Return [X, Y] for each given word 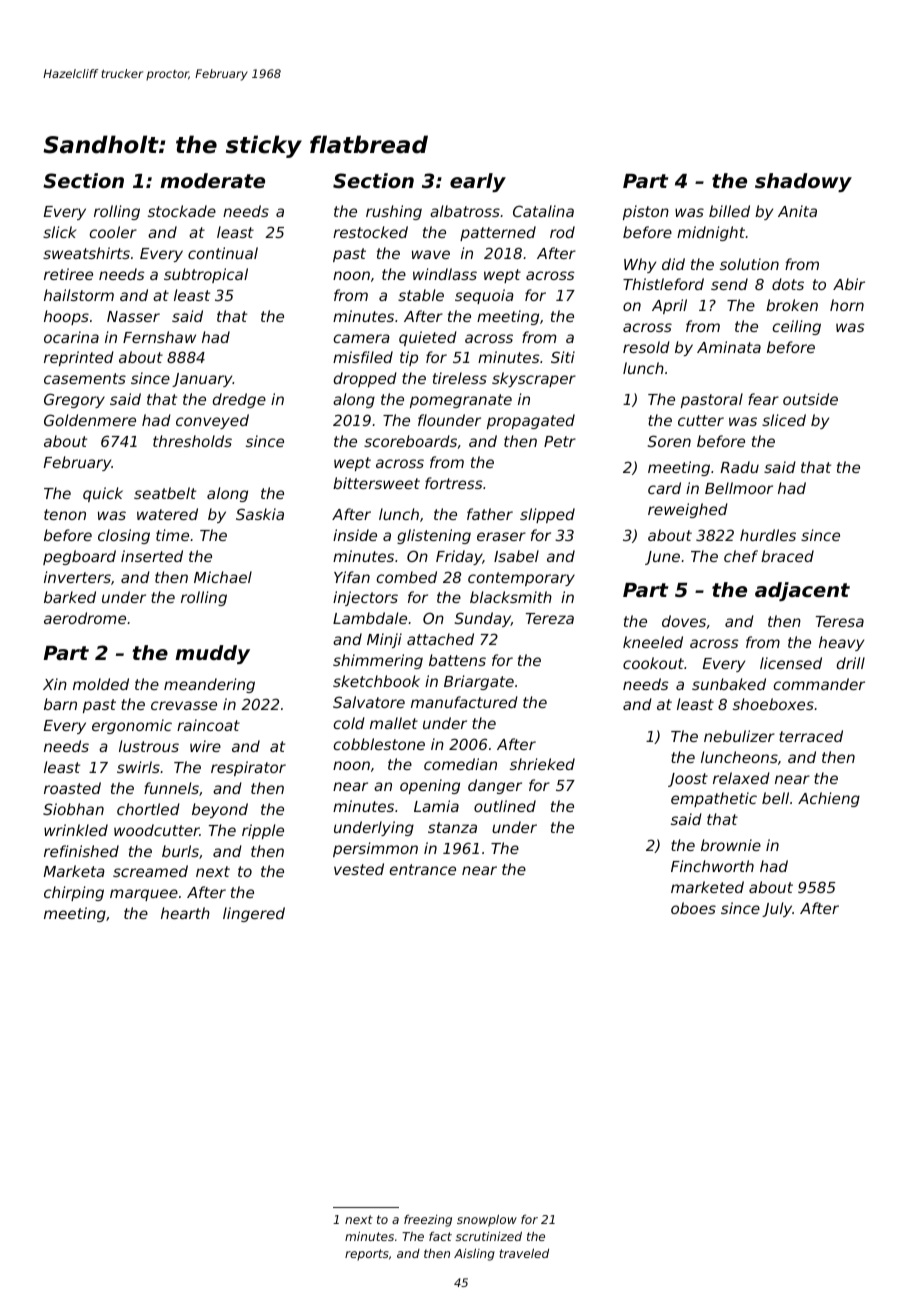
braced [787, 556]
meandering [209, 685]
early [478, 182]
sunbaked [729, 684]
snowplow [487, 1220]
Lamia [436, 806]
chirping [74, 893]
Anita [797, 211]
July [777, 909]
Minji [384, 640]
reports [367, 1255]
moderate [212, 180]
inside [355, 535]
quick [103, 494]
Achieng [829, 799]
